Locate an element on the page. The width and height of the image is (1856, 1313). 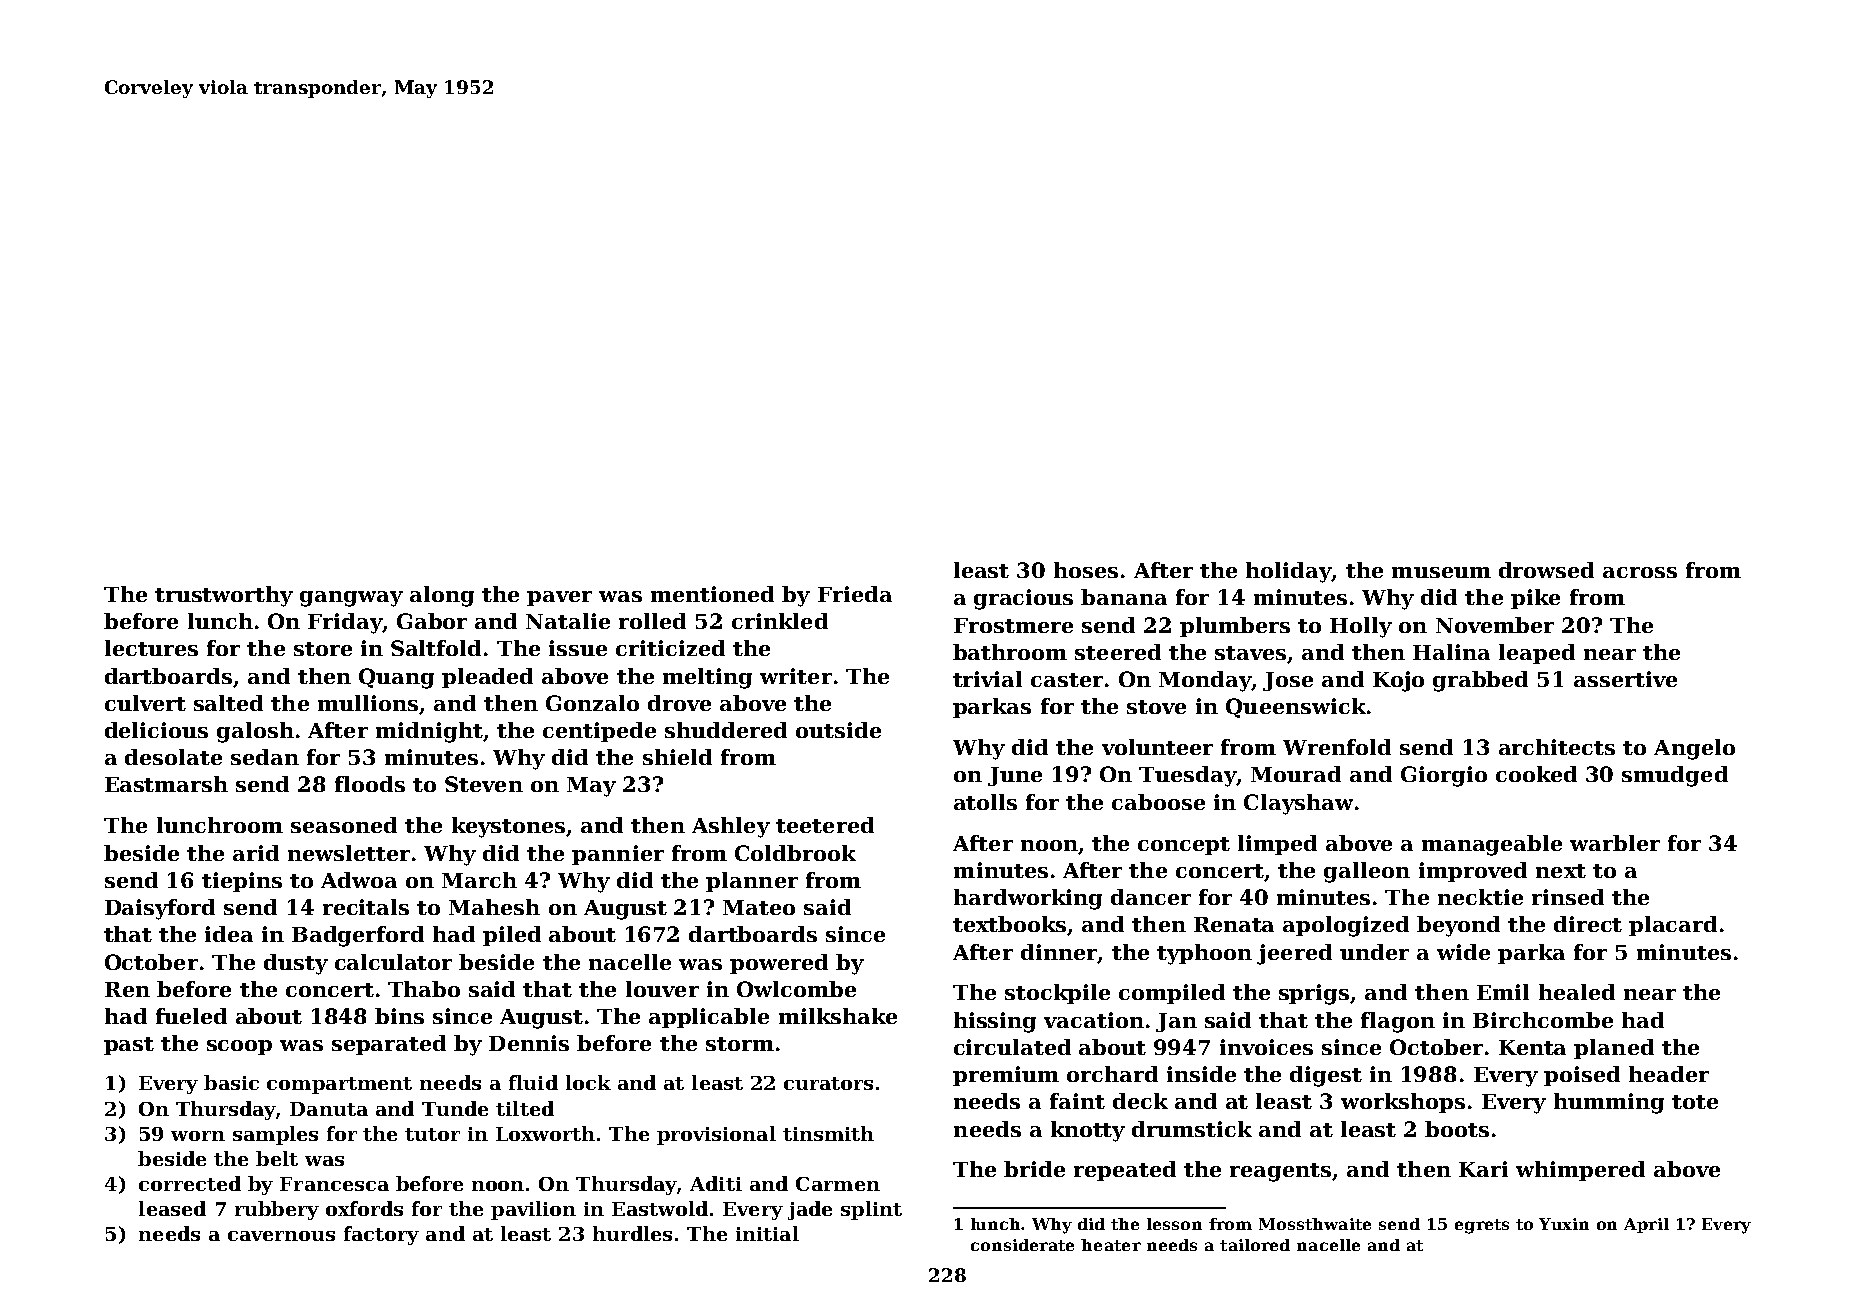
mentioned is located at coordinates (712, 594).
